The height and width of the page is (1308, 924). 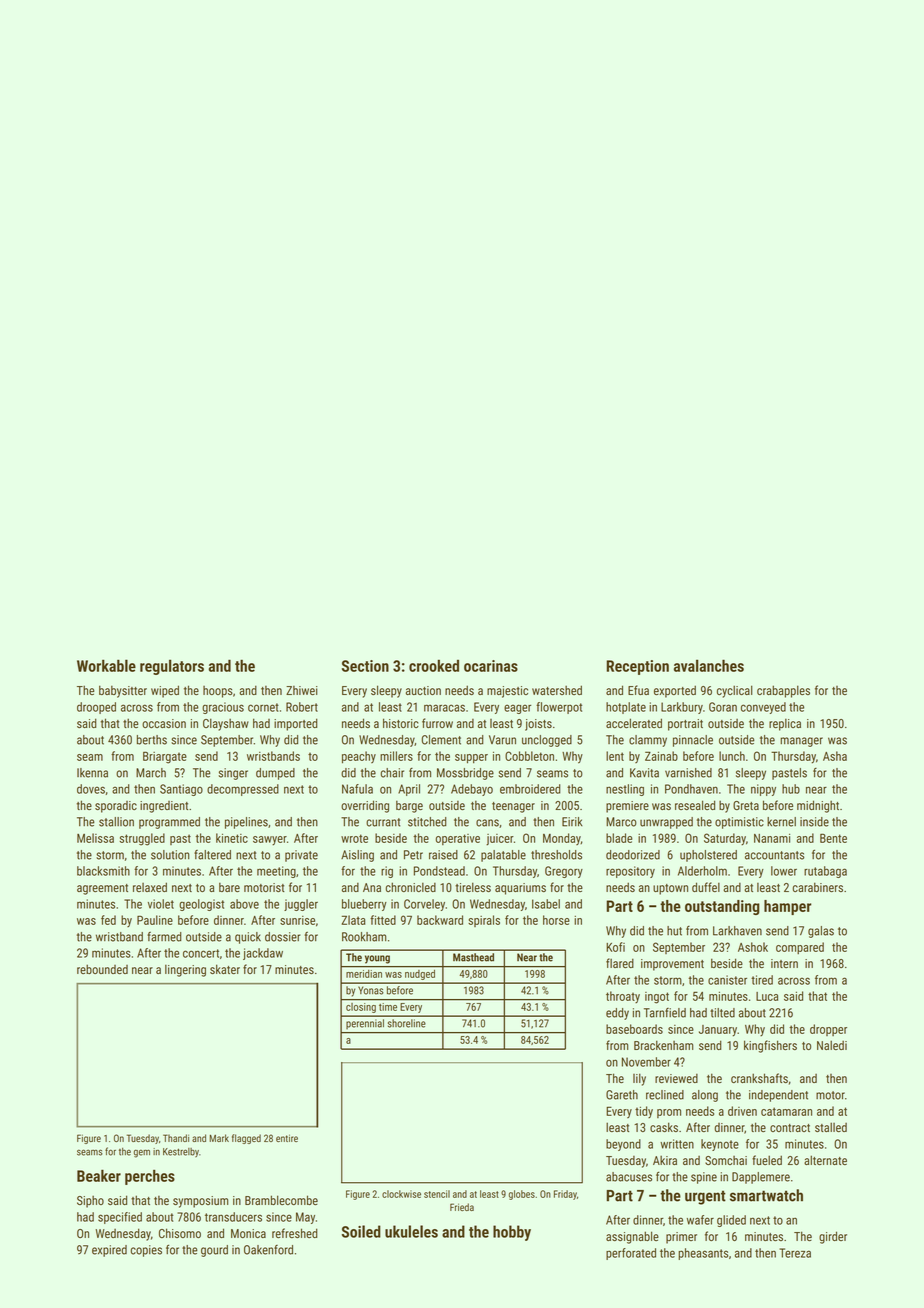 What do you see at coordinates (364, 905) in the page?
I see `blueberry` at bounding box center [364, 905].
